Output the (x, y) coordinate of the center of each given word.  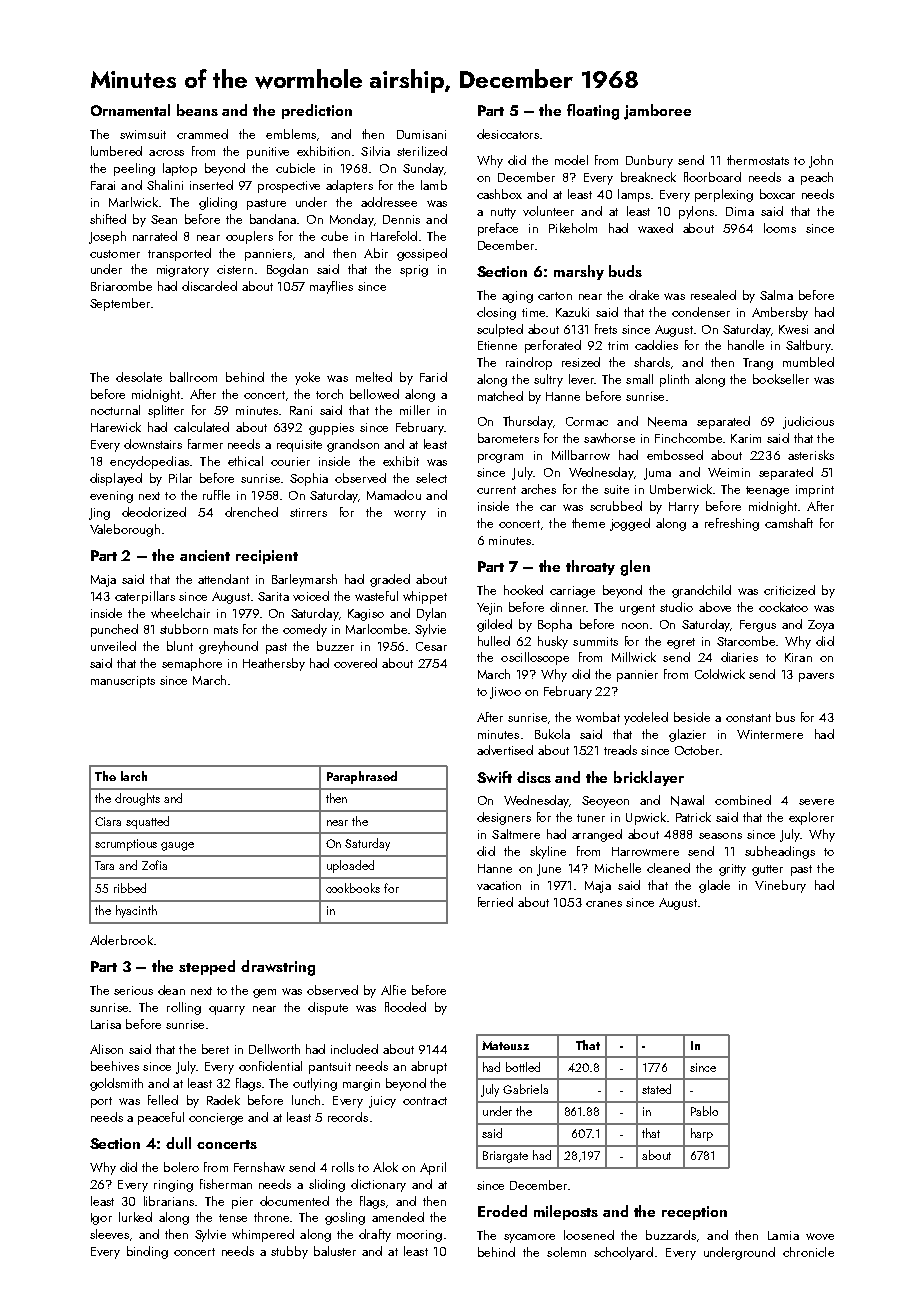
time (533, 312)
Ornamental (130, 110)
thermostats (758, 160)
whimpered (263, 1235)
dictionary (378, 1185)
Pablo (704, 1111)
